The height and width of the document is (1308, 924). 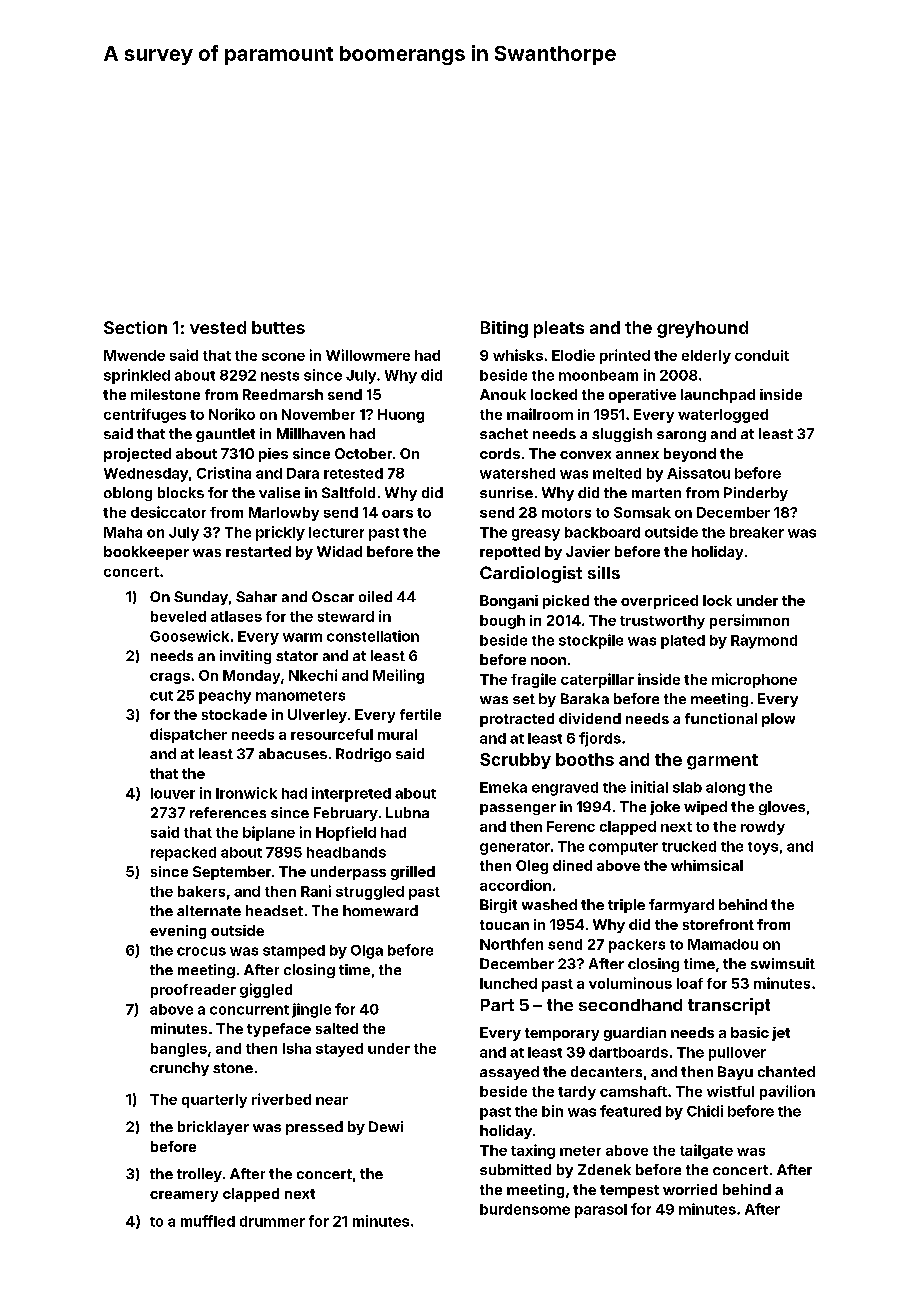 I want to click on cords, so click(x=500, y=453).
